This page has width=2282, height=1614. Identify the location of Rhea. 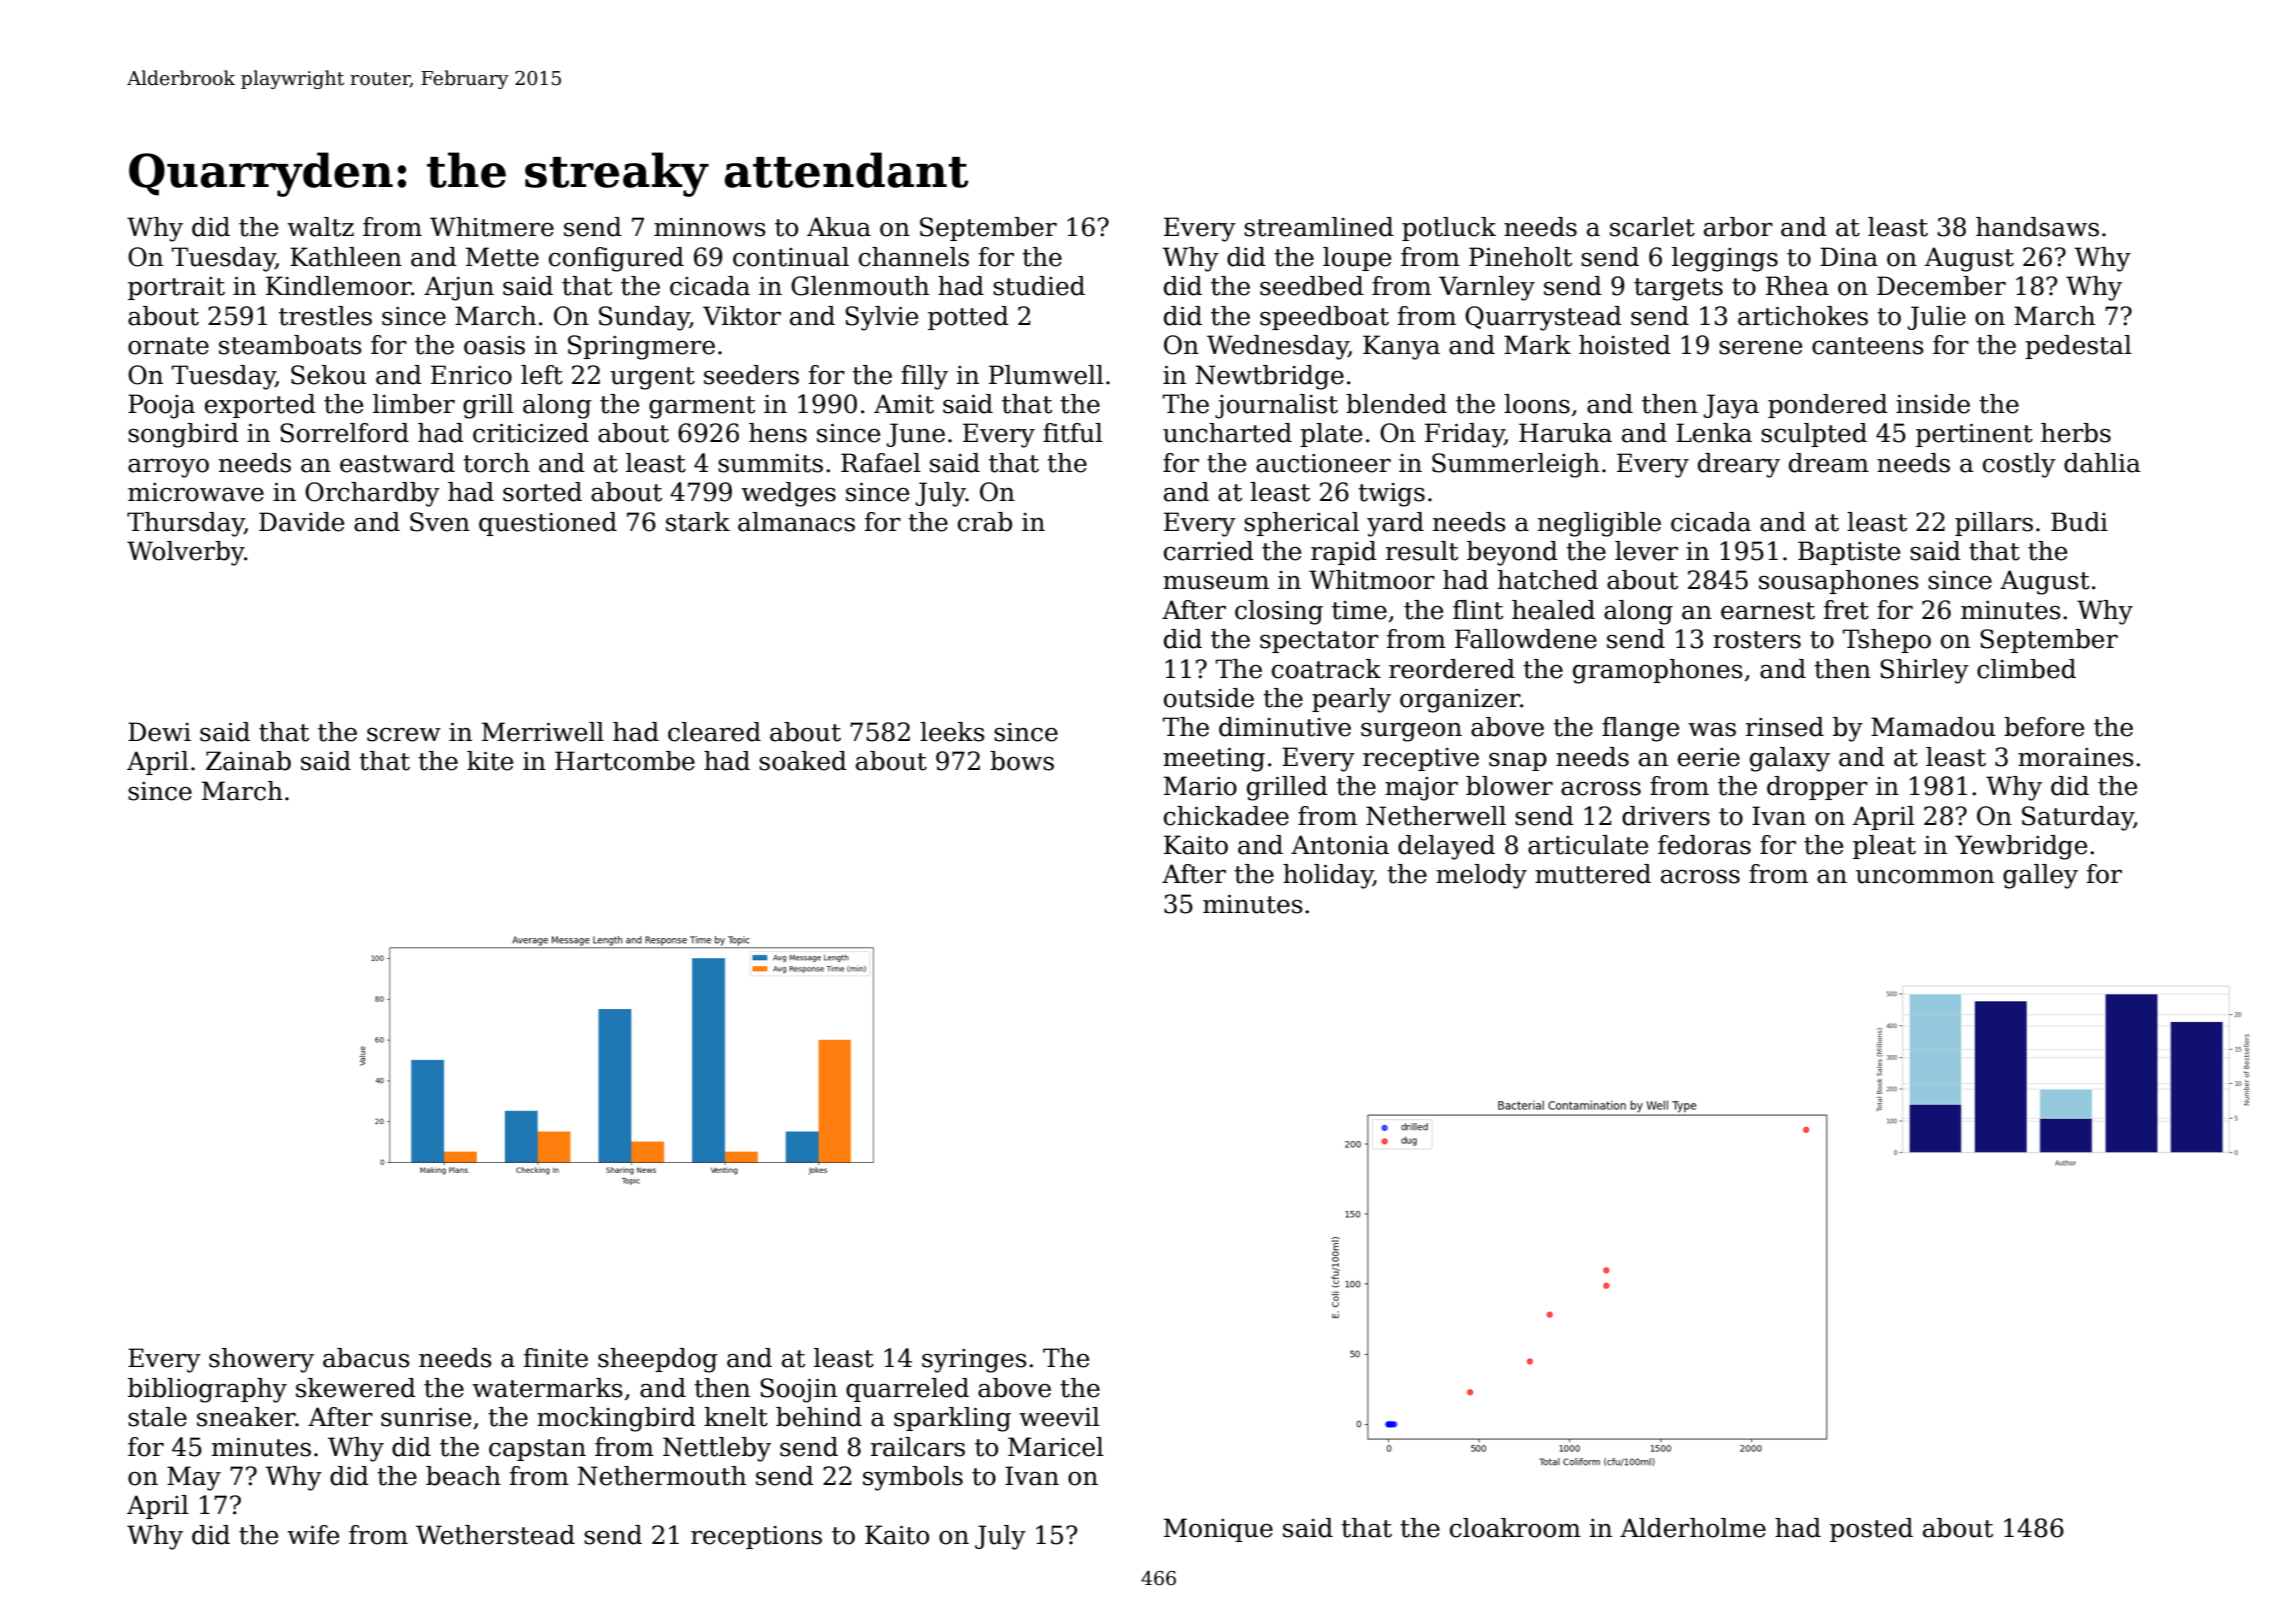
(1797, 286).
